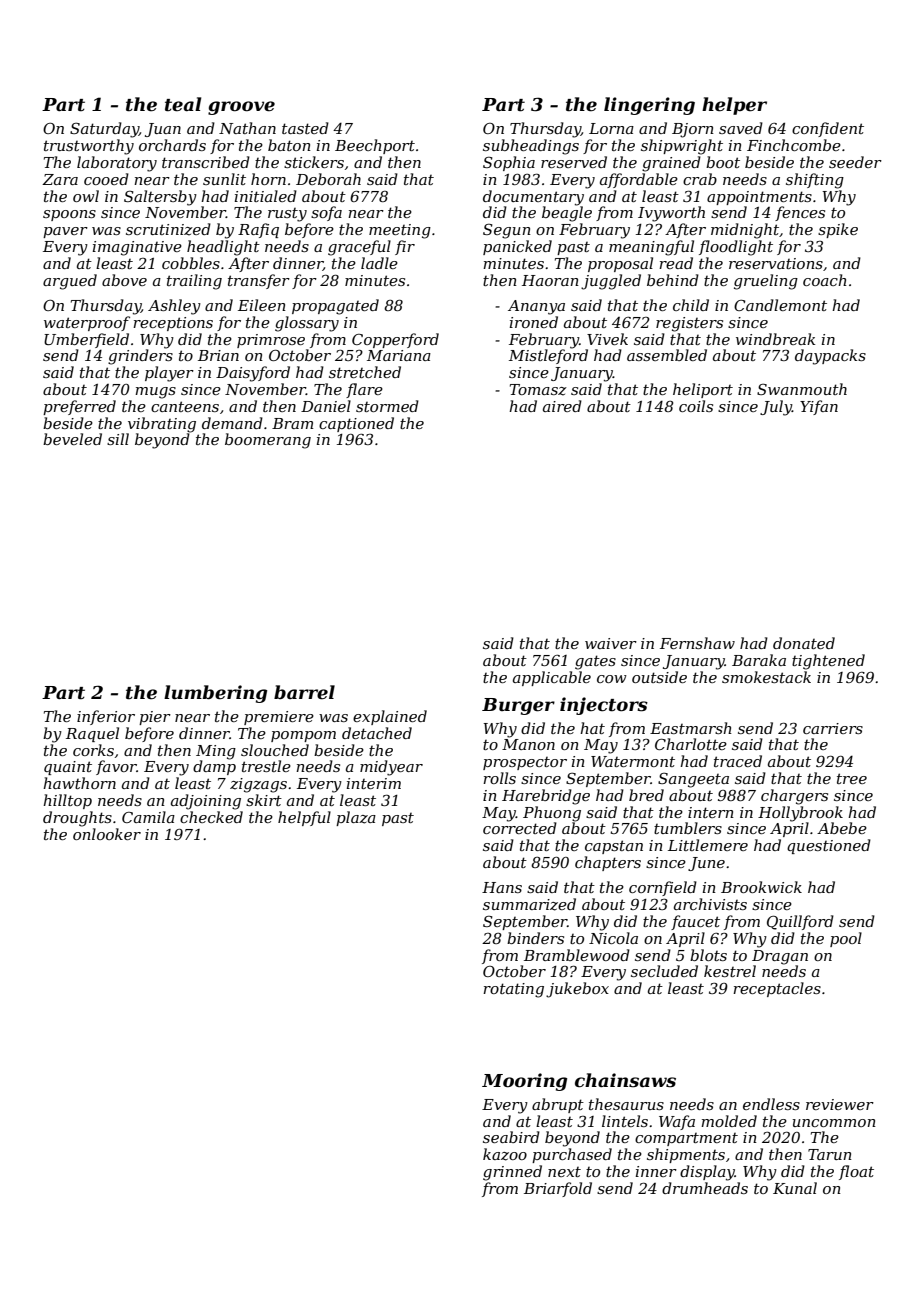 The image size is (924, 1308). Describe the element at coordinates (607, 339) in the page. I see `Vivek` at that location.
